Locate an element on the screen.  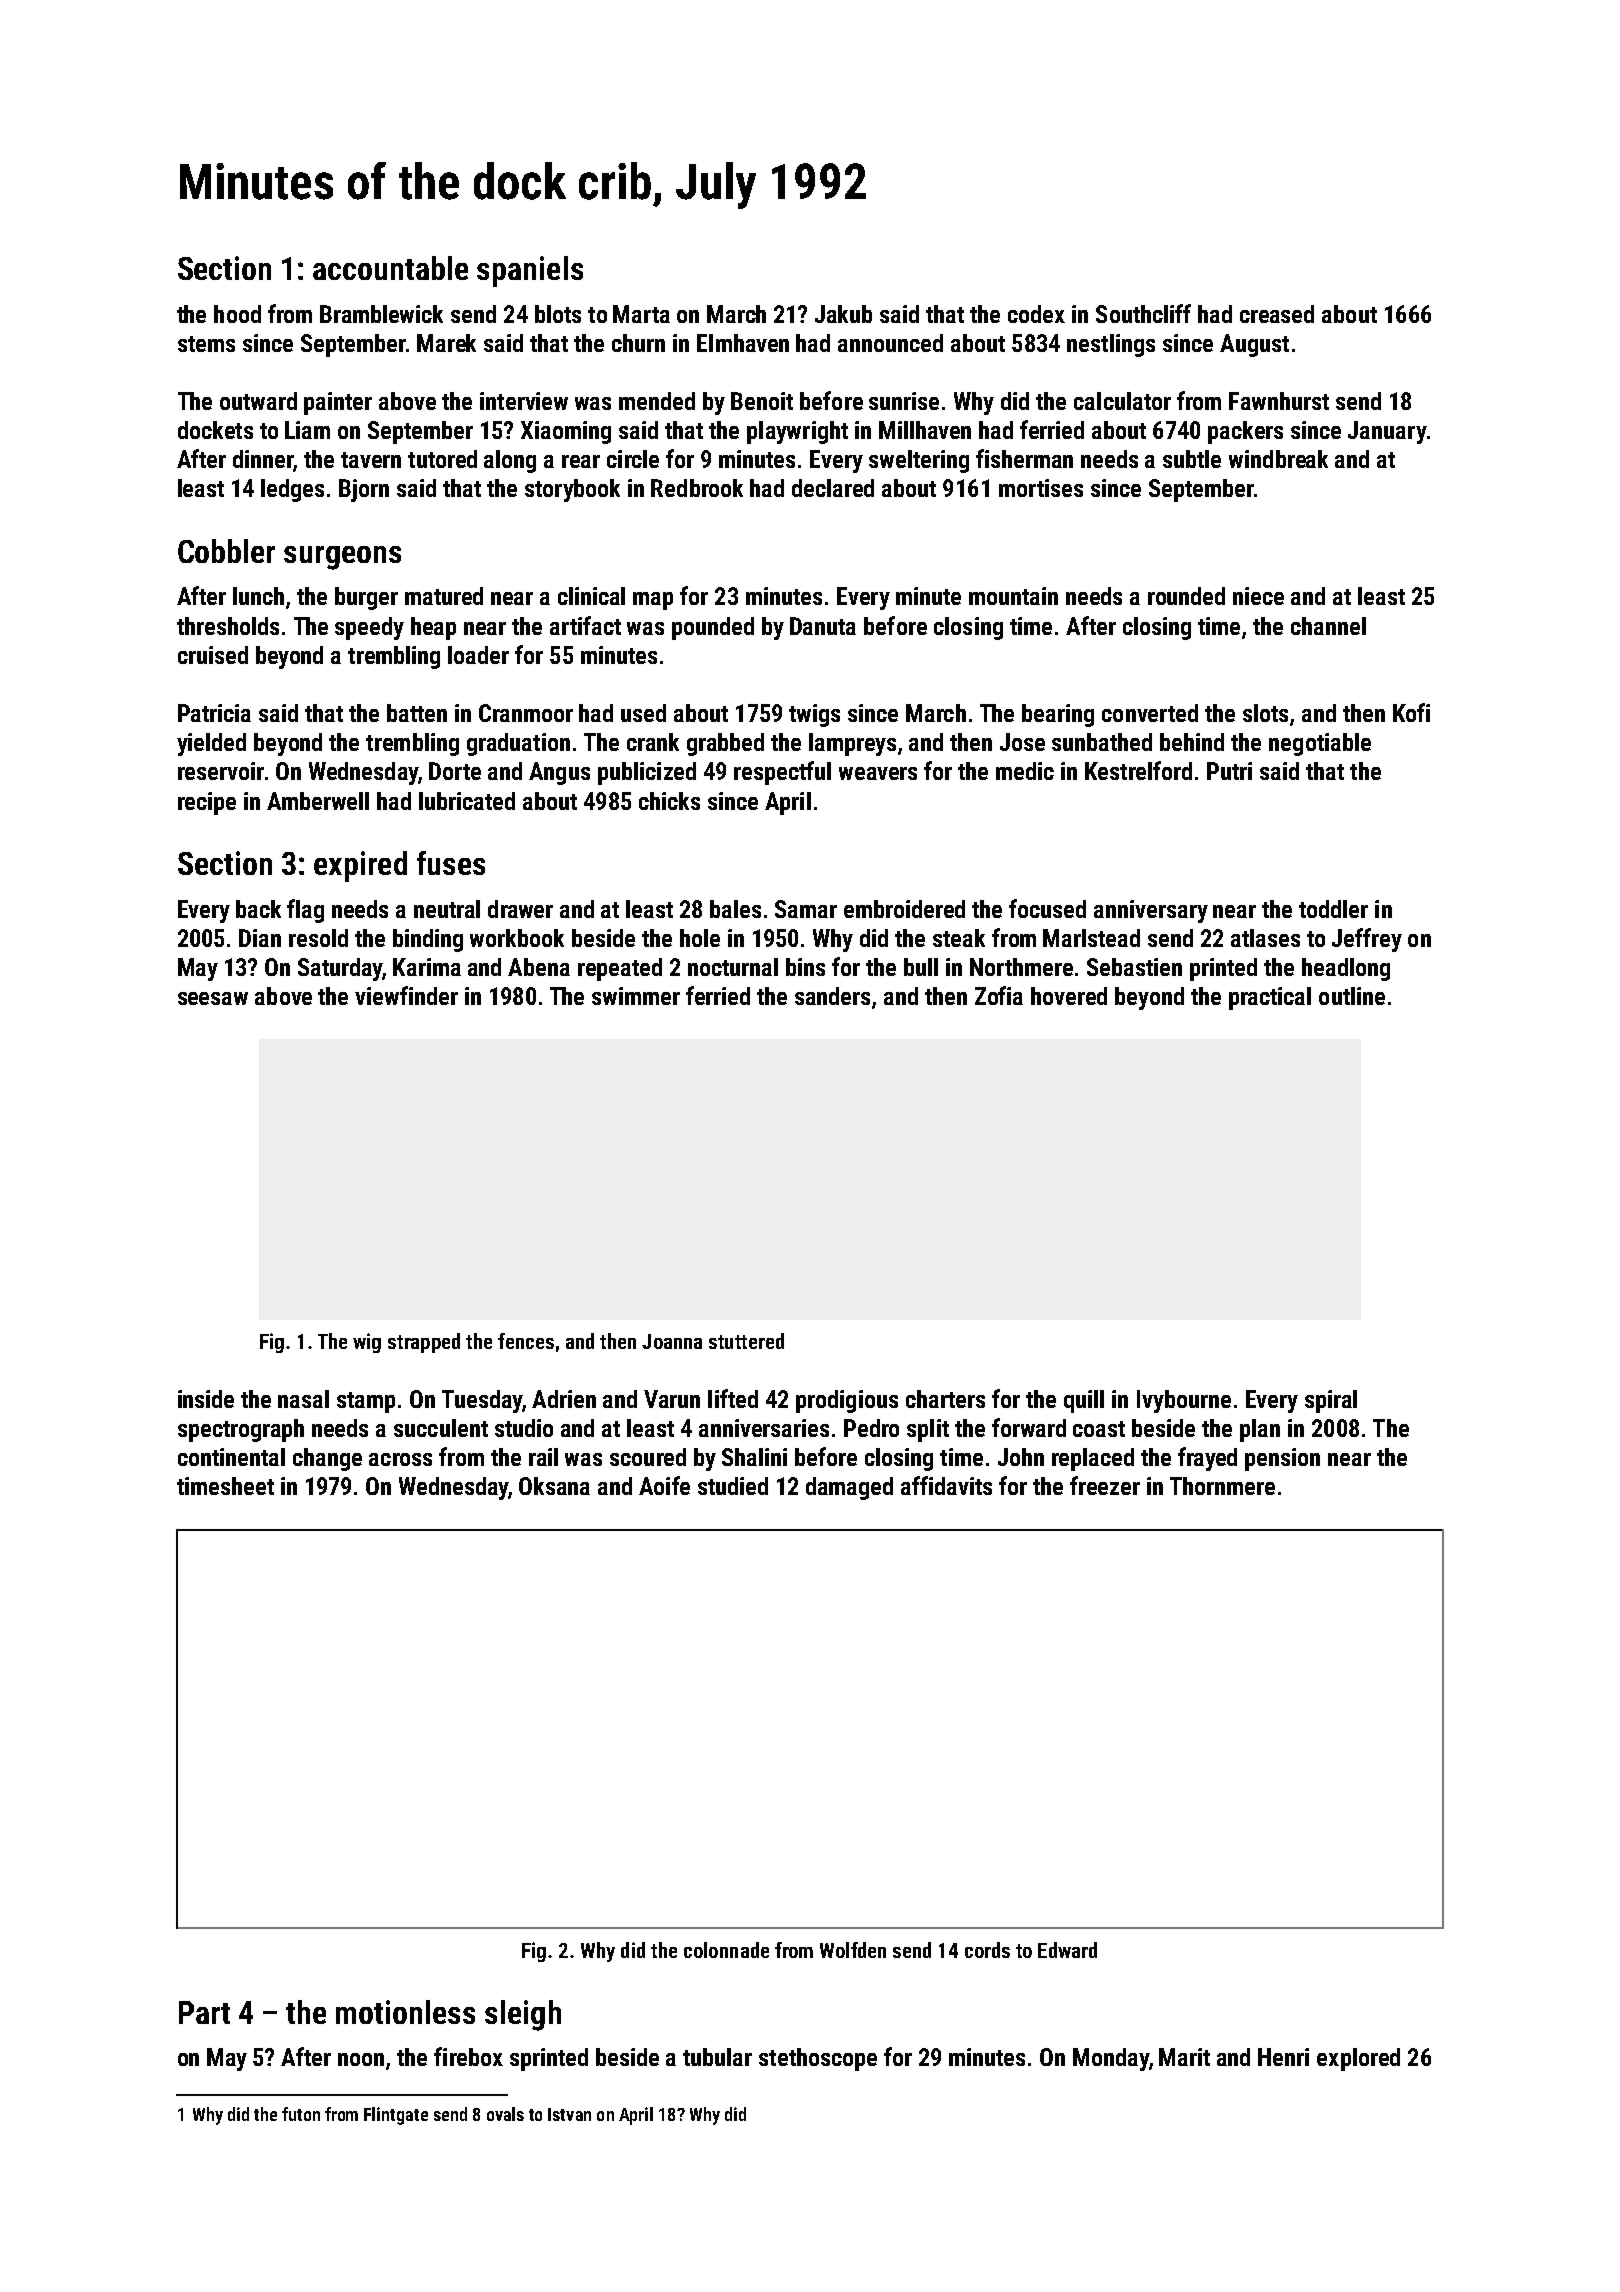
fuses is located at coordinates (451, 863).
